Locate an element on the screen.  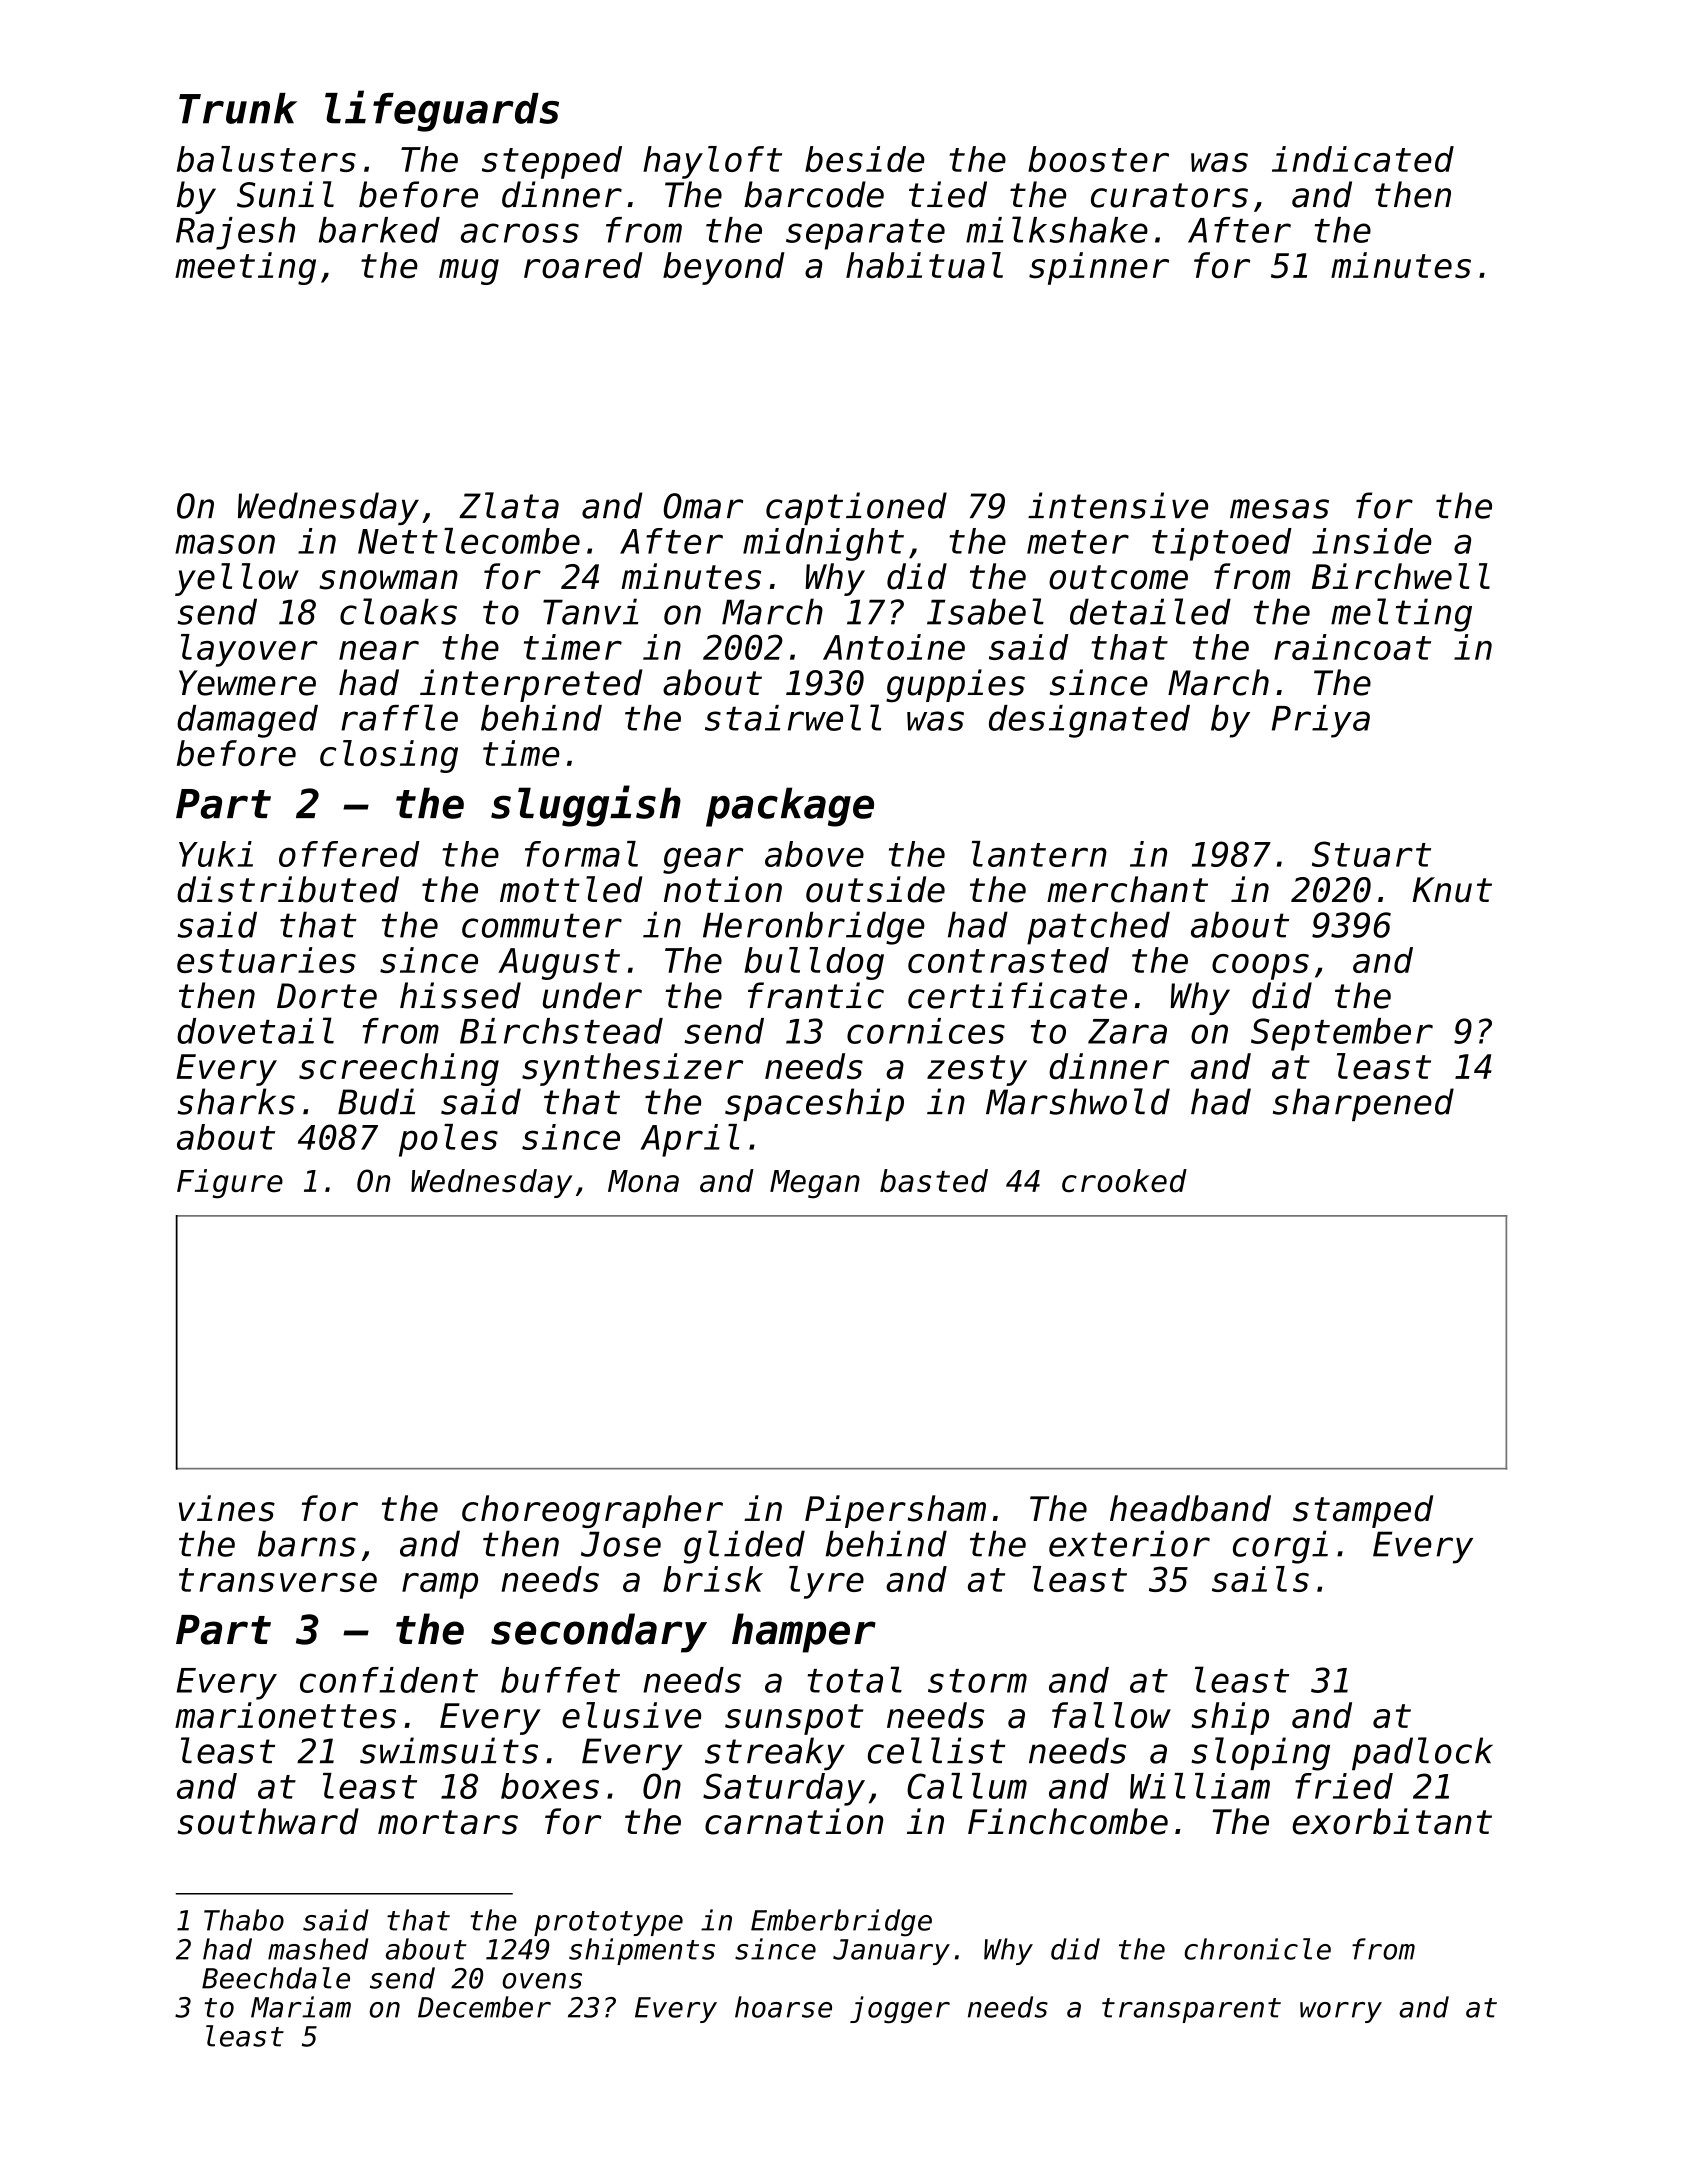
vines is located at coordinates (227, 1508).
